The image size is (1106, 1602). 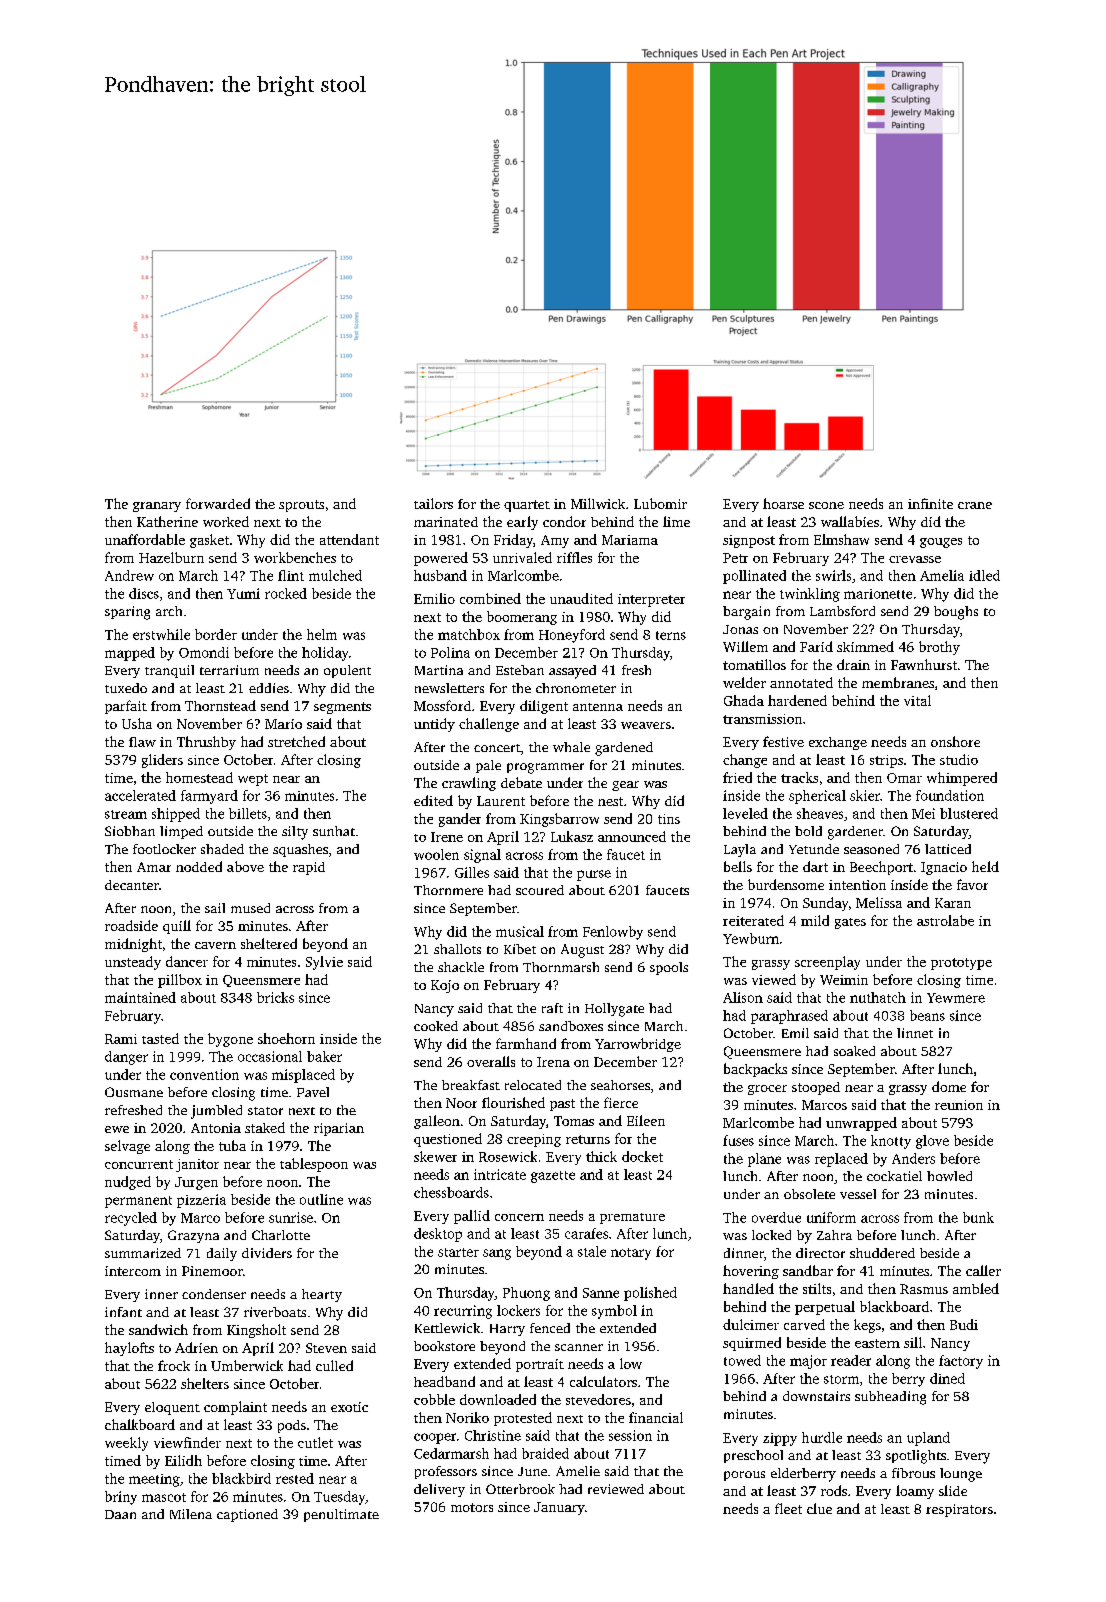 I want to click on hoarse, so click(x=783, y=503).
